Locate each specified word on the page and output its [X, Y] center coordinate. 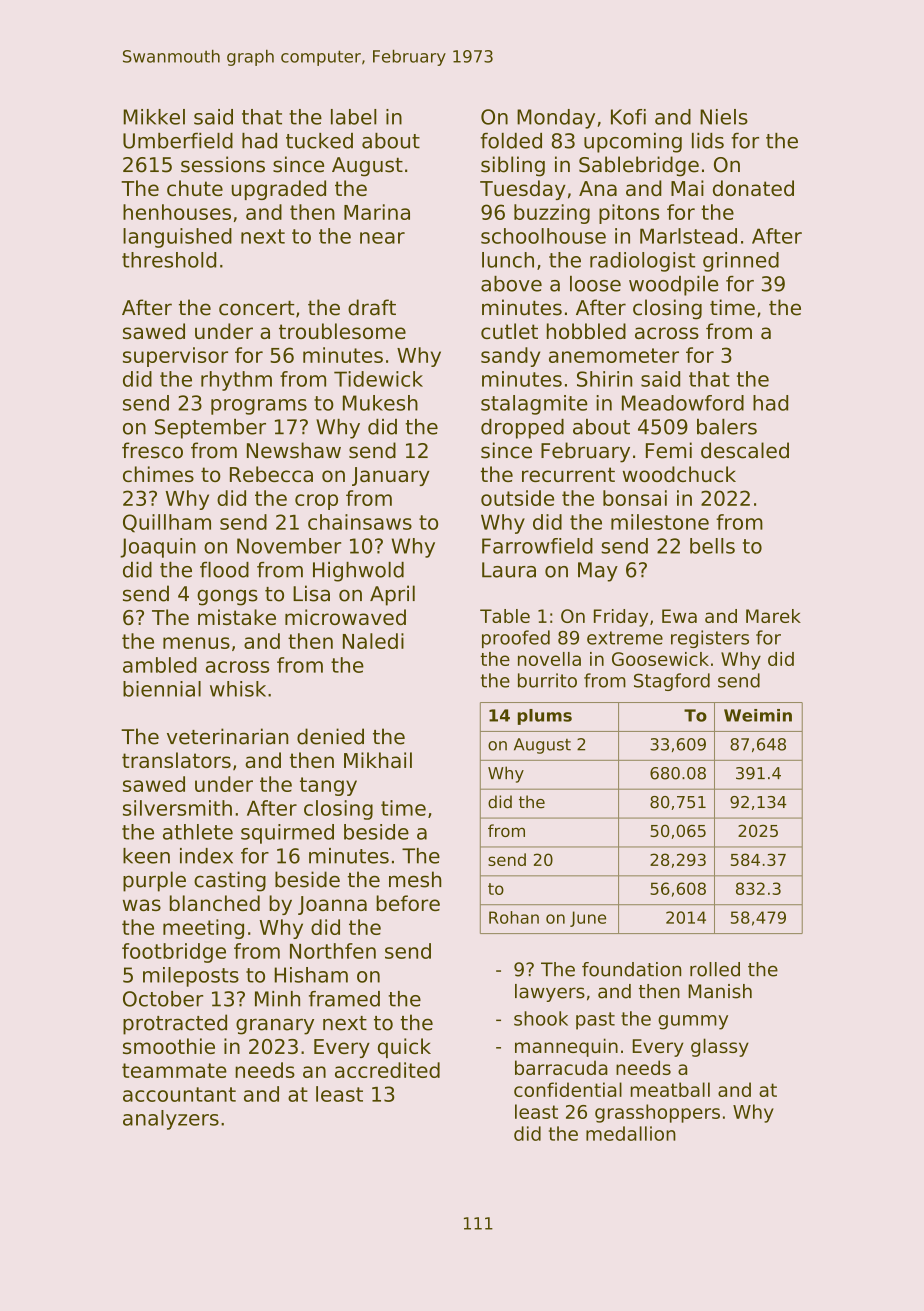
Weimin [758, 715]
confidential [568, 1089]
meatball [670, 1089]
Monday [556, 119]
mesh [415, 879]
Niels [724, 117]
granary [275, 1026]
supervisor [175, 357]
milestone [660, 522]
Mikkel [154, 117]
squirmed [287, 834]
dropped [522, 429]
